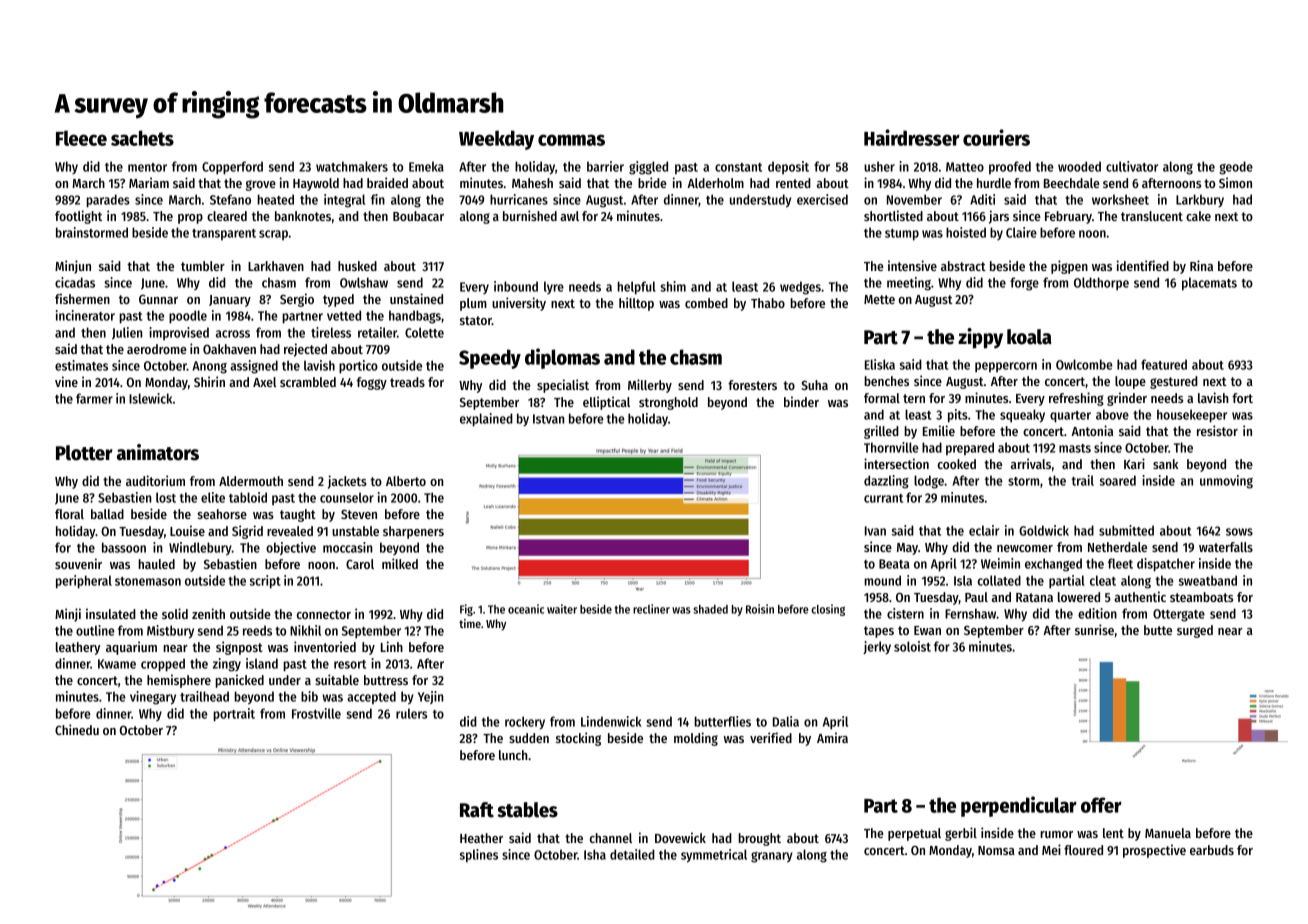 The width and height of the screenshot is (1308, 924). What do you see at coordinates (881, 432) in the screenshot?
I see `grilled` at bounding box center [881, 432].
